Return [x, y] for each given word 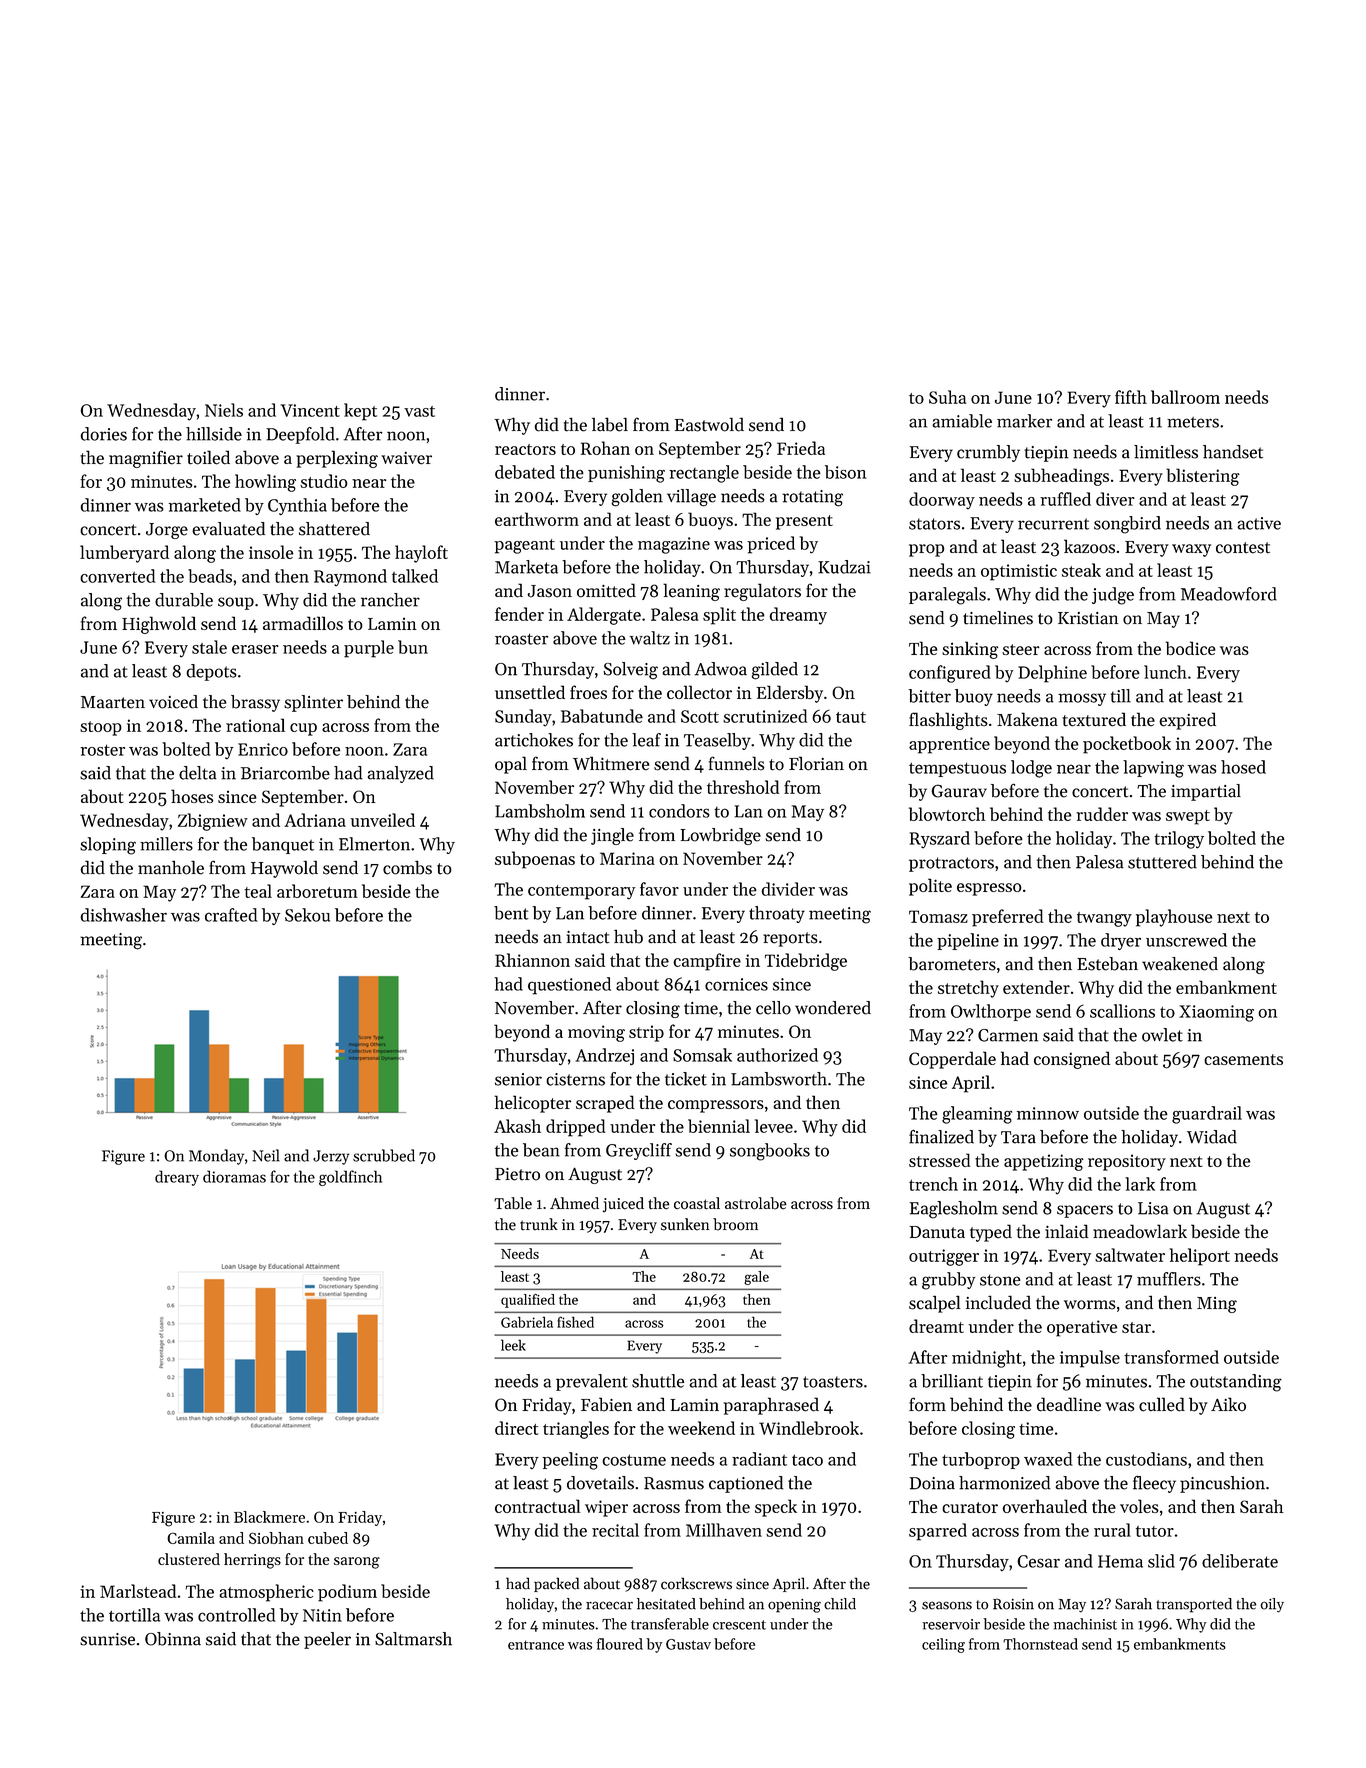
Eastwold [709, 424]
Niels [224, 410]
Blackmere [269, 1517]
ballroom [1185, 397]
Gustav [688, 1644]
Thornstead [1040, 1644]
